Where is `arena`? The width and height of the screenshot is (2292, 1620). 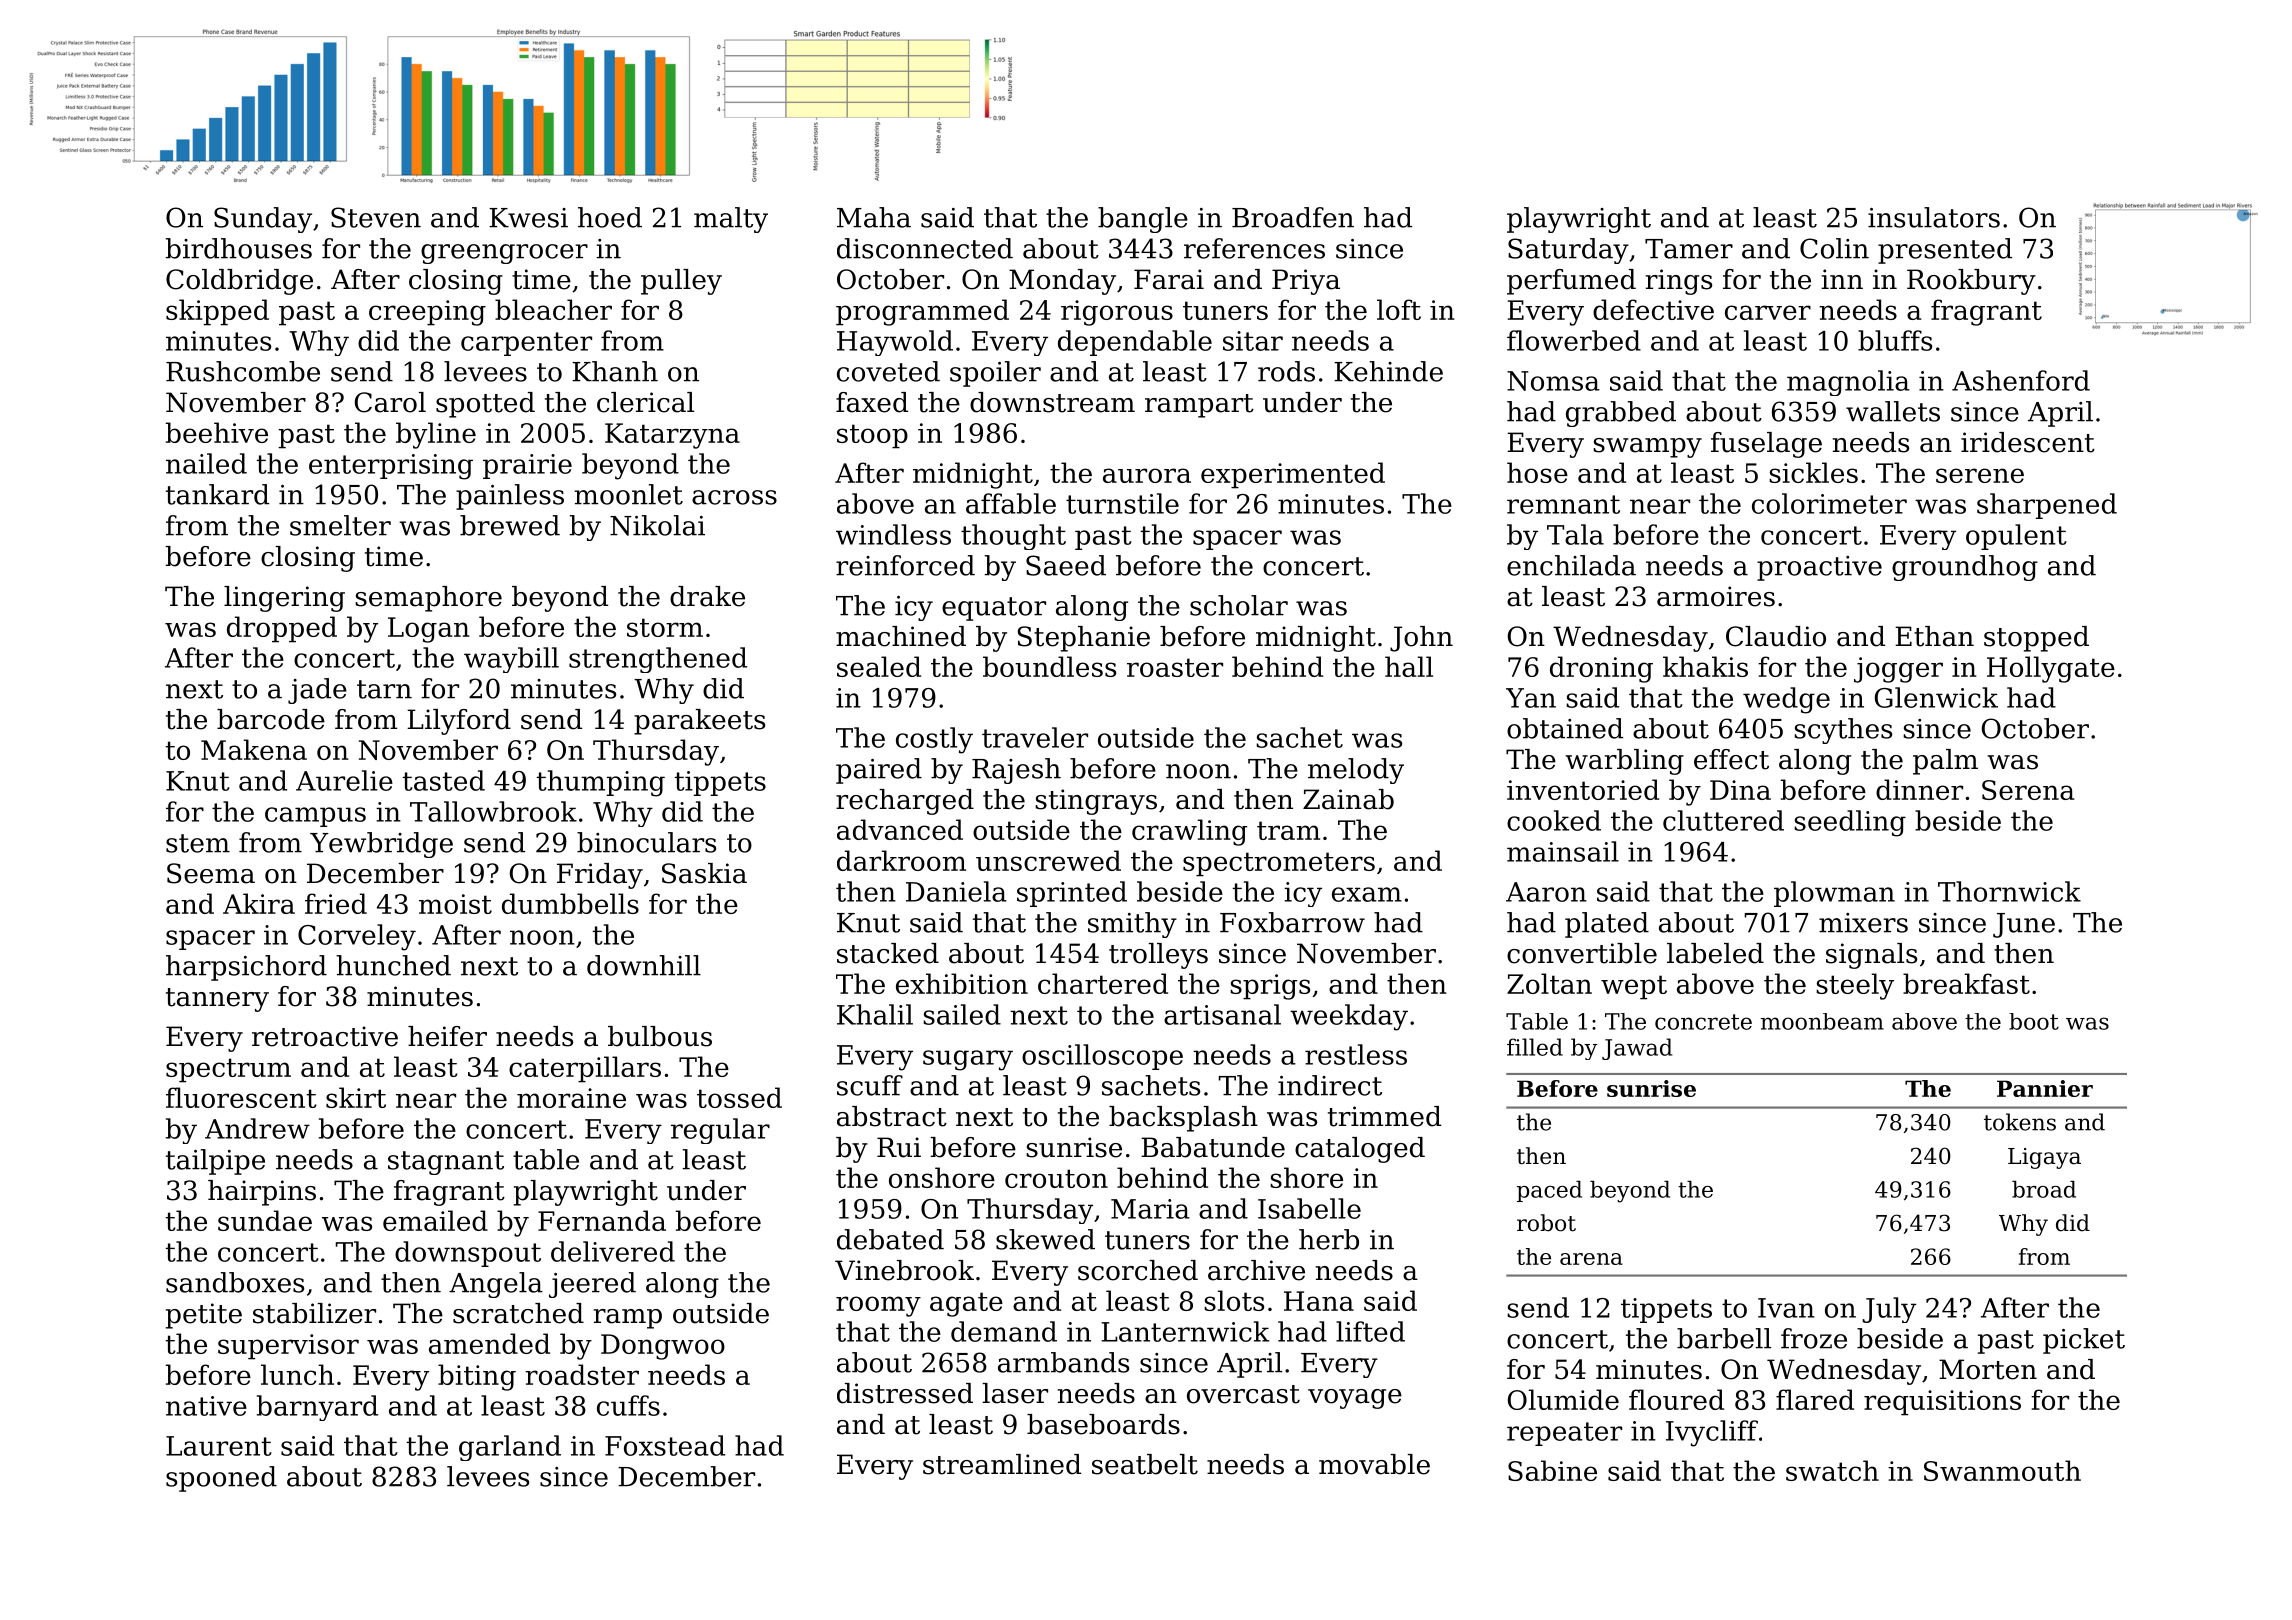
arena is located at coordinates (1591, 1259).
